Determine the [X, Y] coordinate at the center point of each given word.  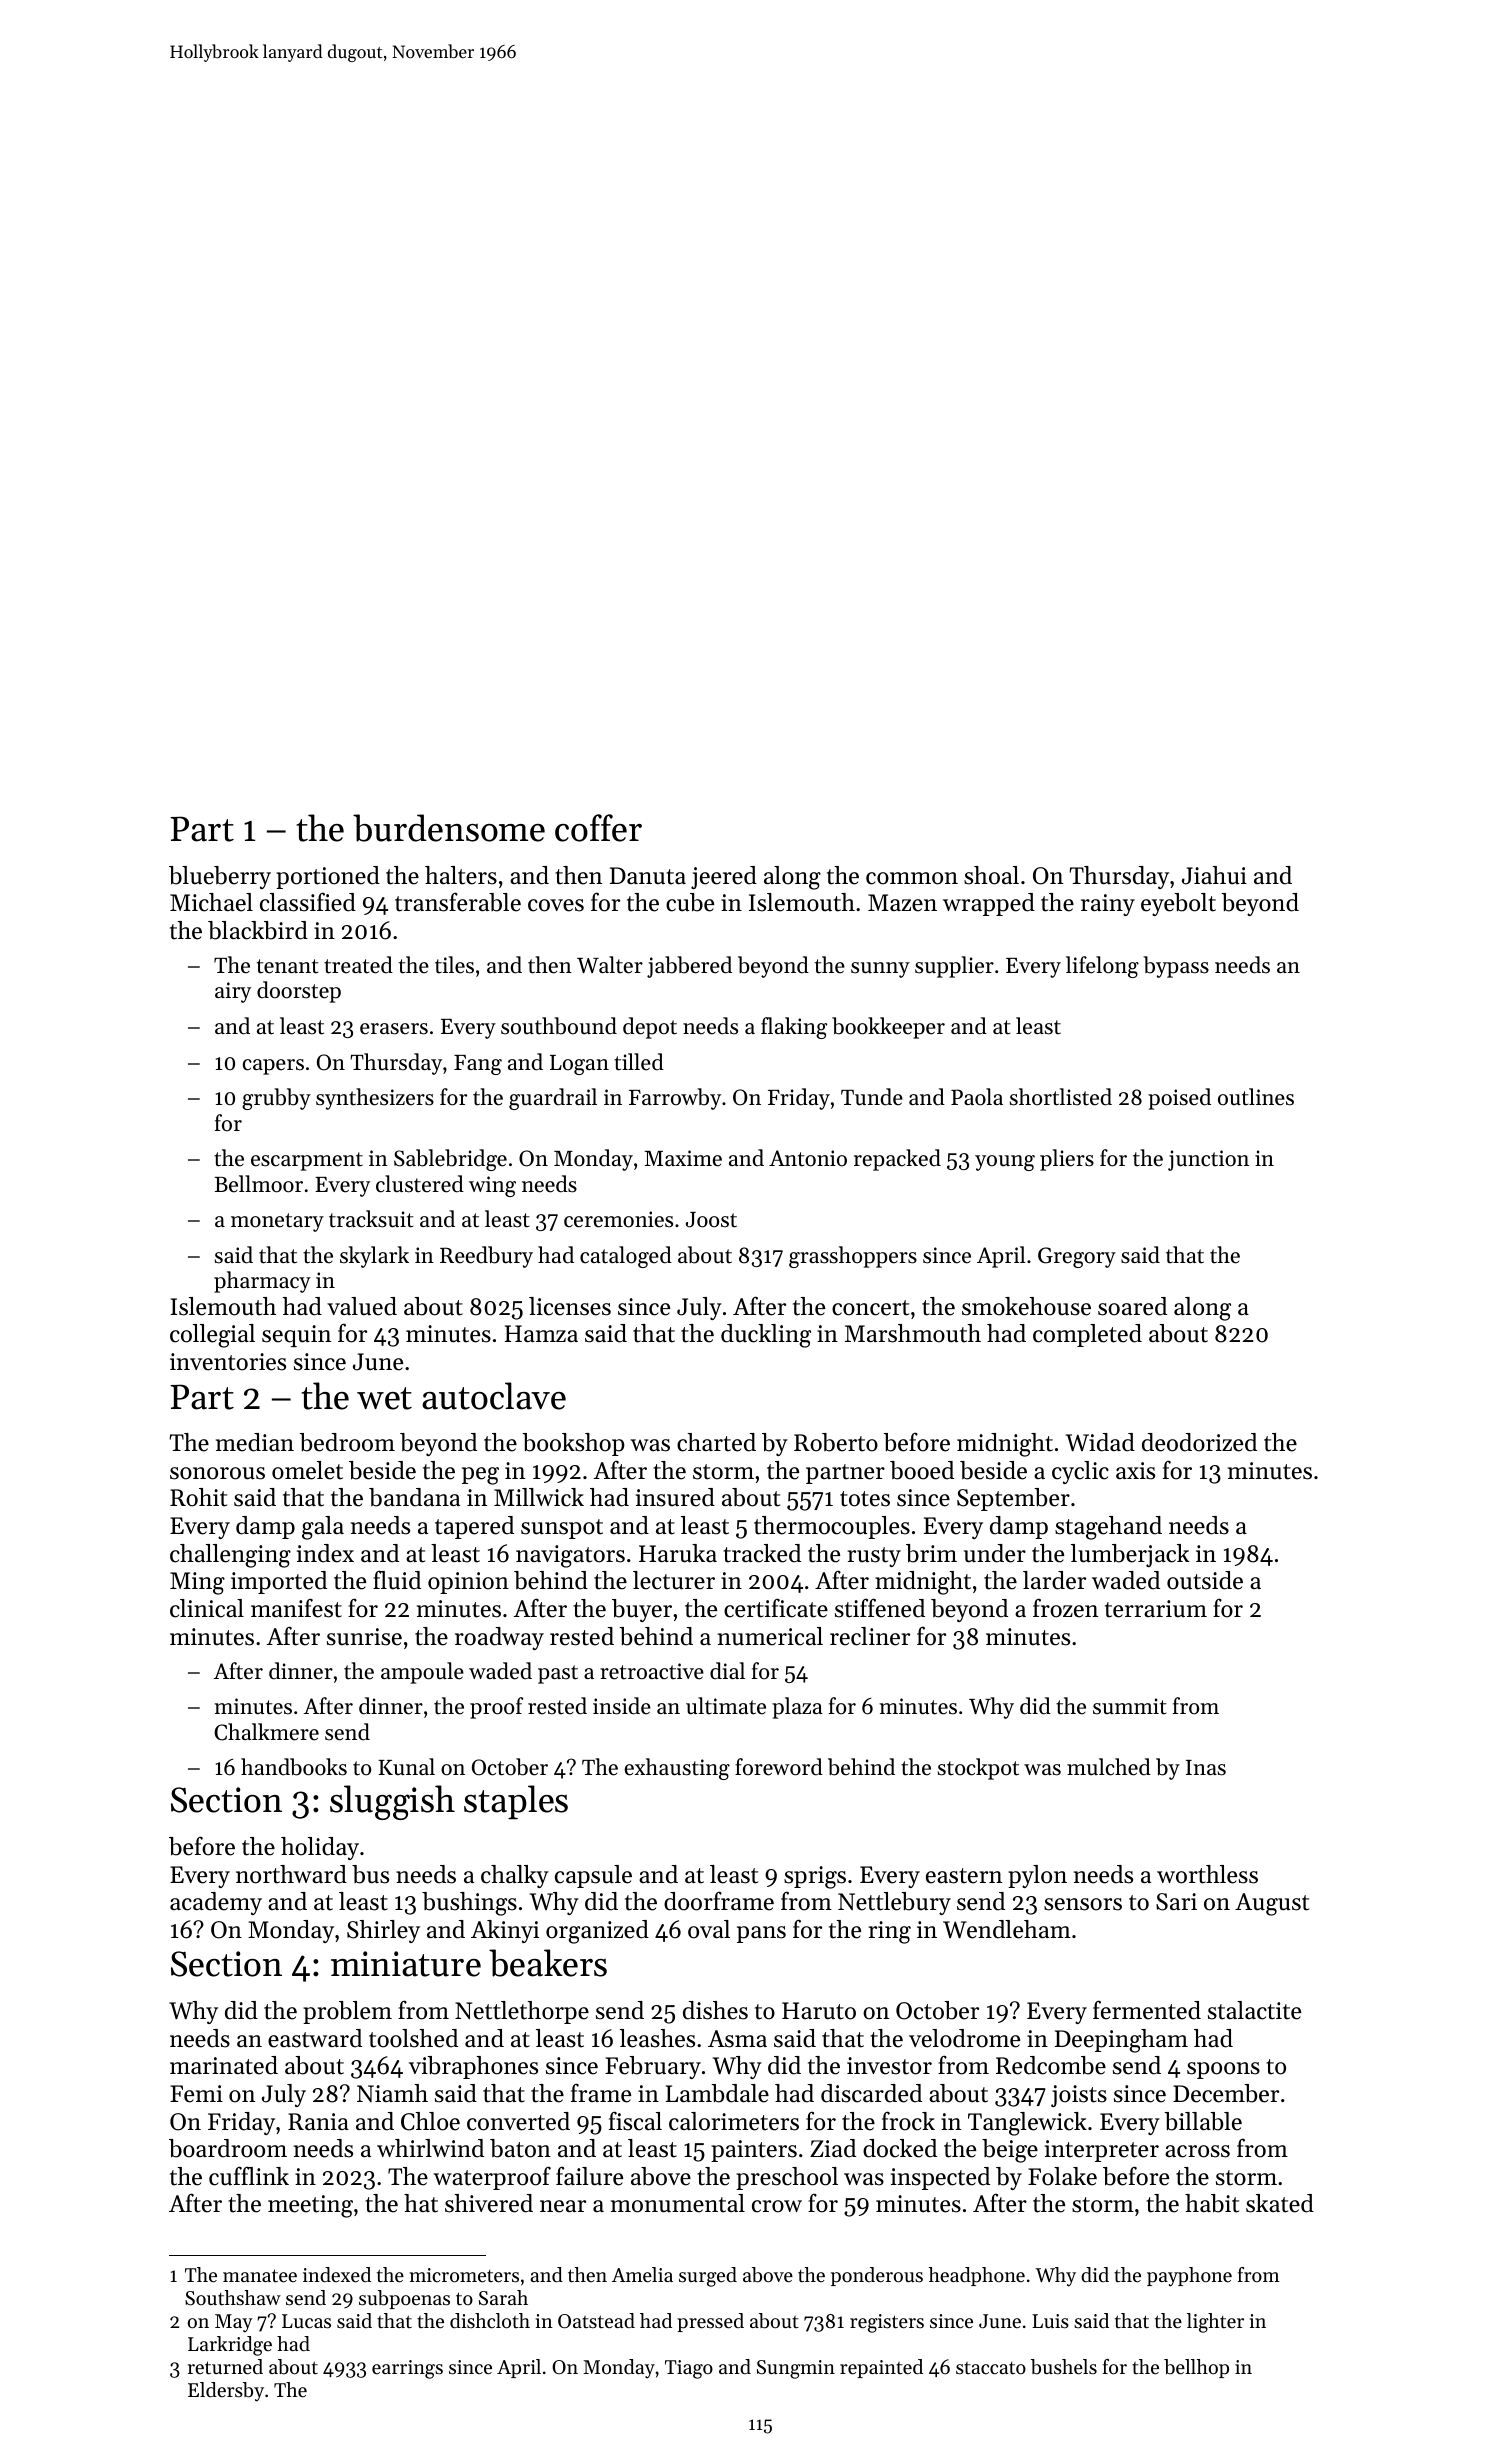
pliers [1067, 1160]
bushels [1064, 2367]
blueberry [220, 877]
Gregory [1077, 1257]
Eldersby [226, 2392]
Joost [711, 1220]
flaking [794, 1028]
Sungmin [796, 2369]
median [255, 1442]
